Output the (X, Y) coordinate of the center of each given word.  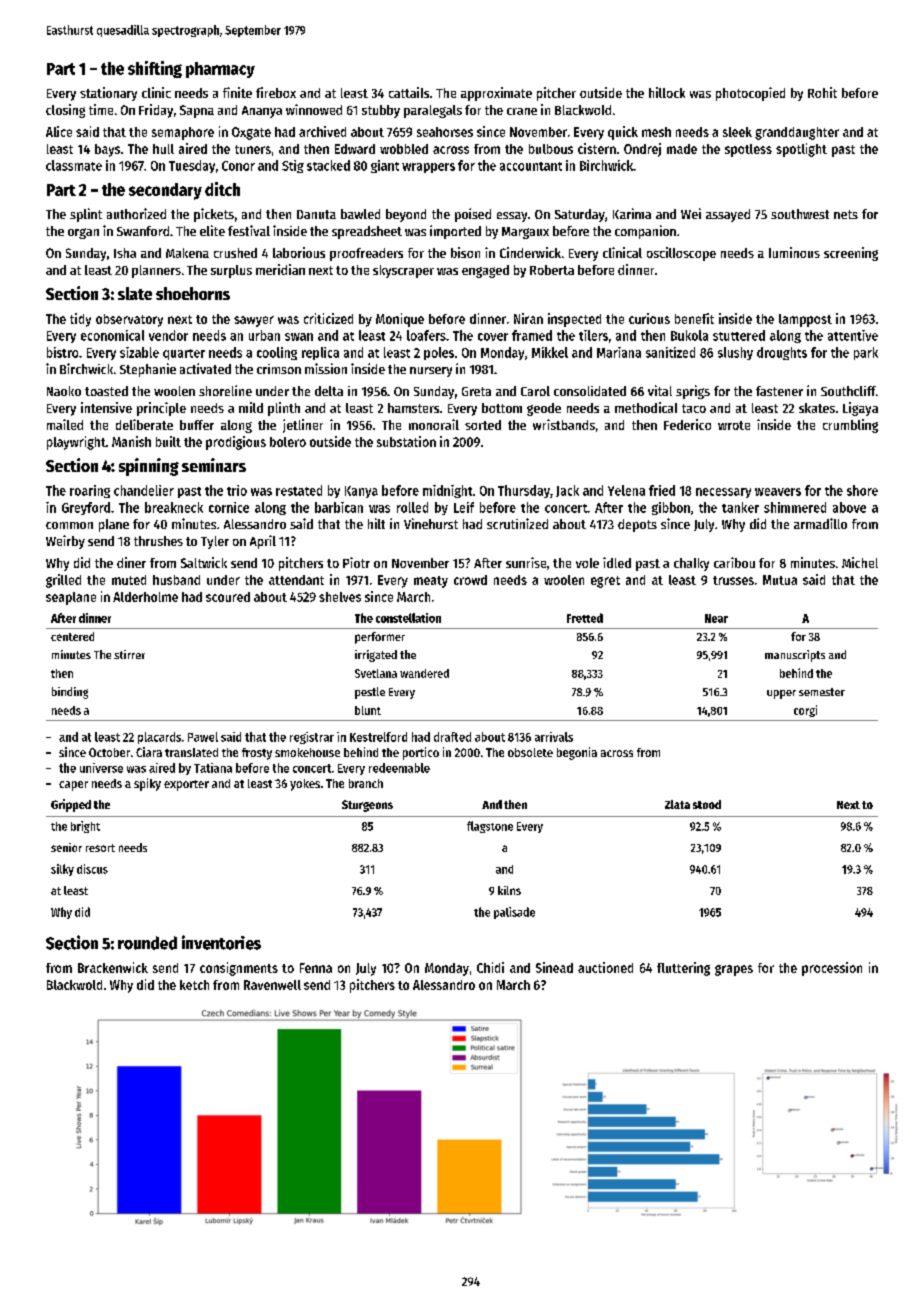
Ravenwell (272, 985)
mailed (65, 424)
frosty (257, 754)
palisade (514, 913)
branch (366, 783)
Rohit (822, 92)
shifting (155, 69)
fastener (779, 391)
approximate (496, 94)
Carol (535, 391)
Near (716, 618)
